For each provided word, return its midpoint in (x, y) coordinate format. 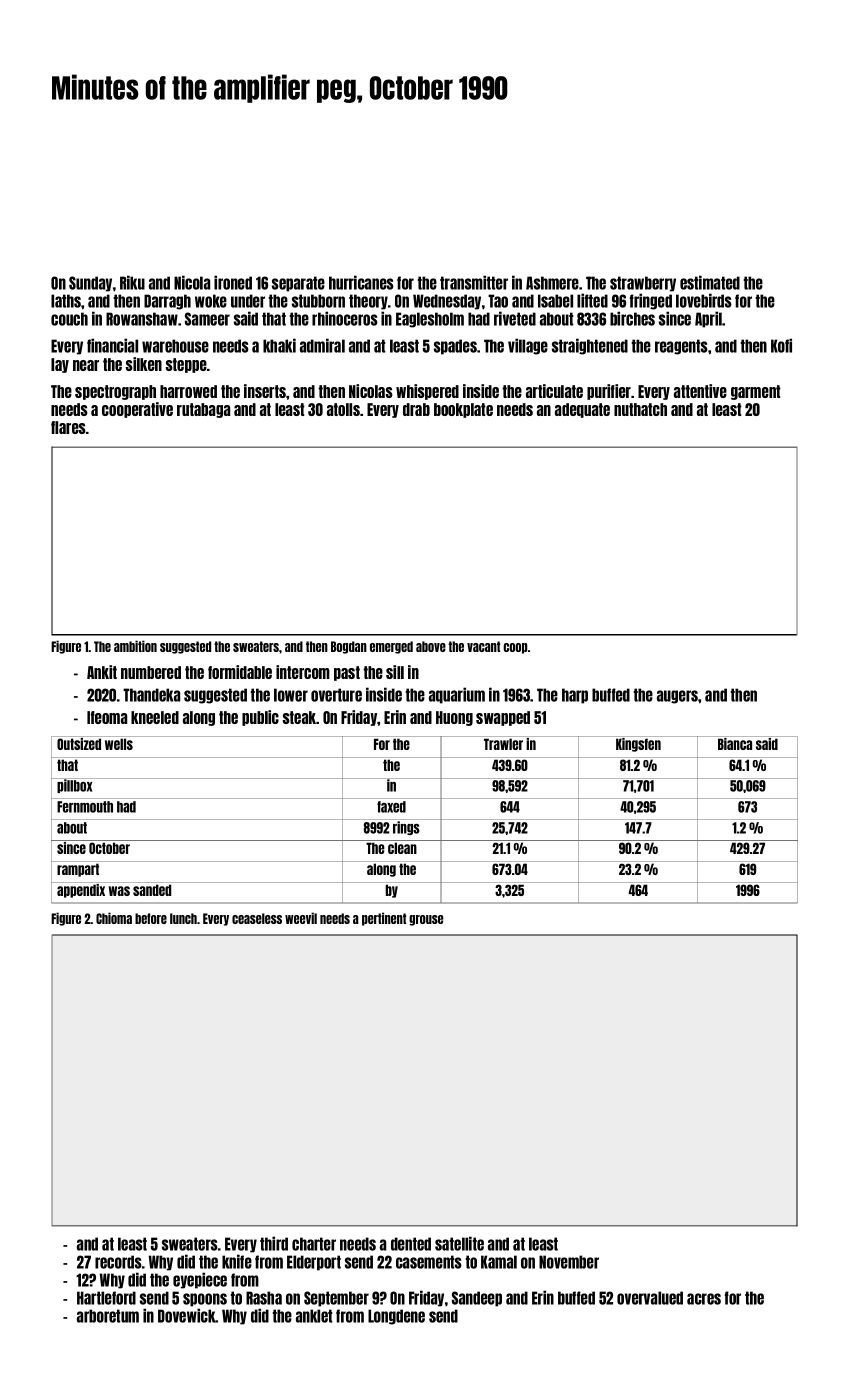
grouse (426, 920)
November (569, 1262)
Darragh (167, 302)
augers (677, 697)
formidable (240, 672)
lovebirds (704, 300)
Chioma (114, 918)
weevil (301, 918)
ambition (135, 646)
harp (575, 696)
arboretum (108, 1316)
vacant (483, 646)
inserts (265, 391)
